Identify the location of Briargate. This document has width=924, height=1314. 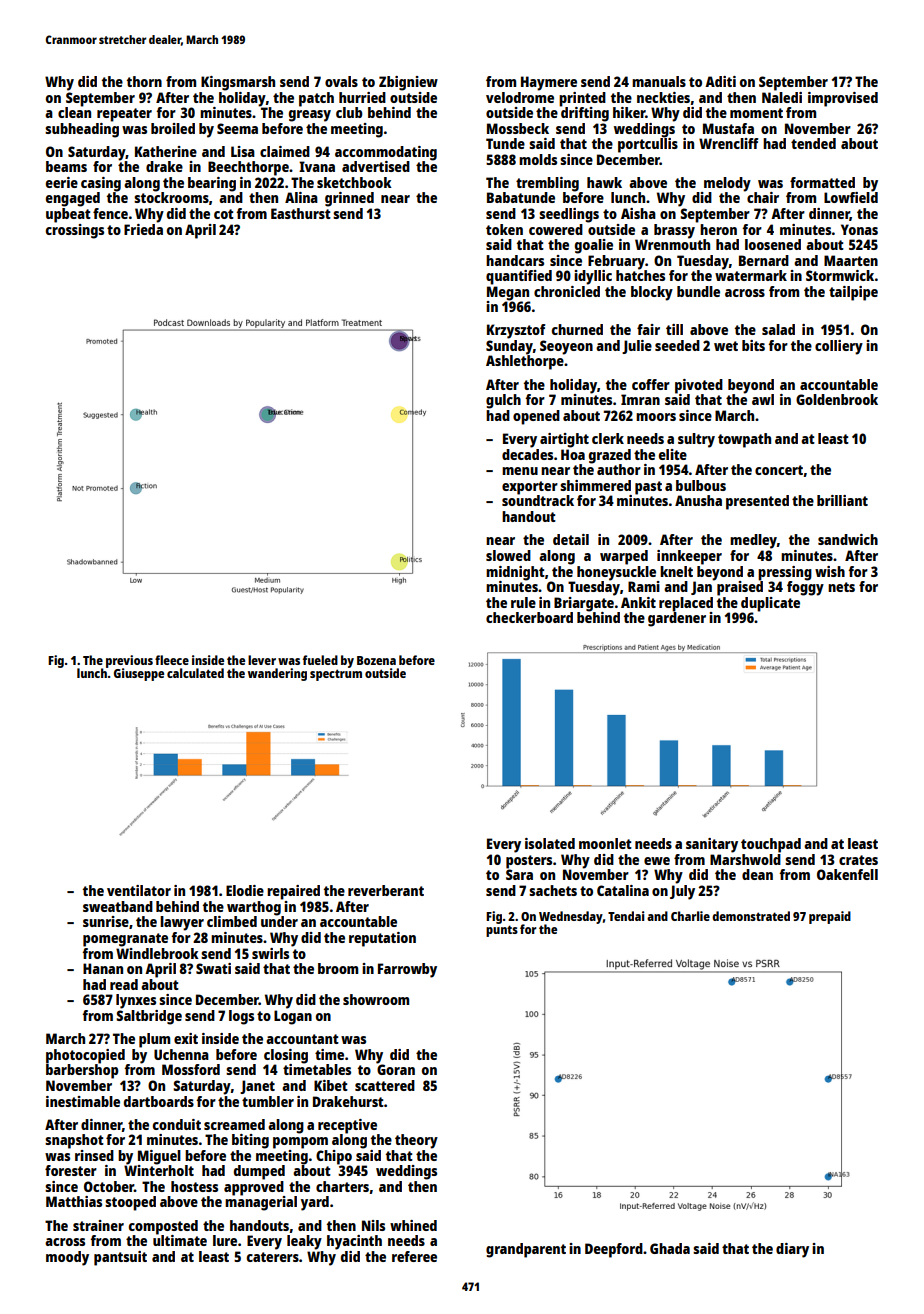
(584, 604).
